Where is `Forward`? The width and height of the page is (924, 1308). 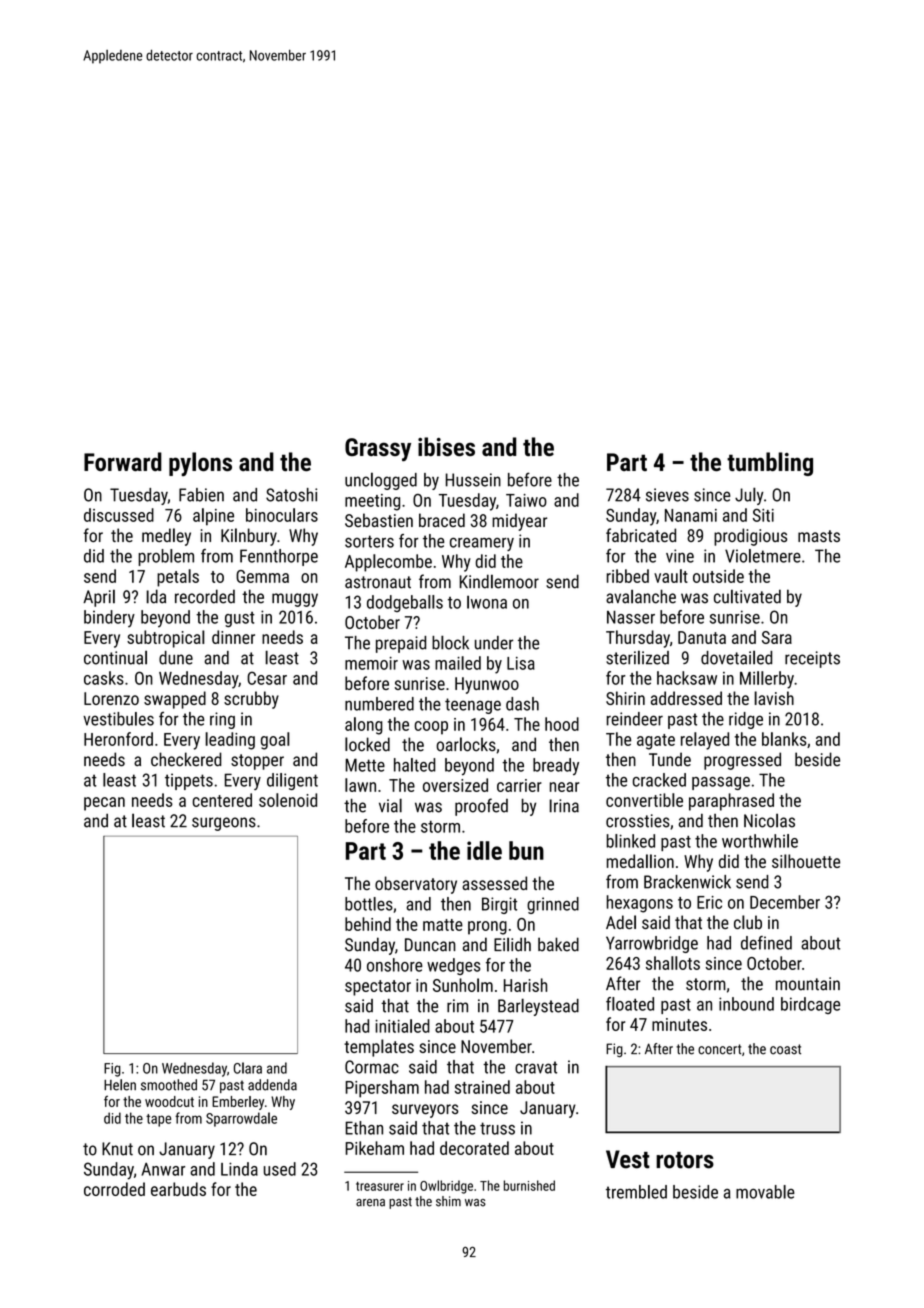
Forward is located at coordinates (123, 461).
